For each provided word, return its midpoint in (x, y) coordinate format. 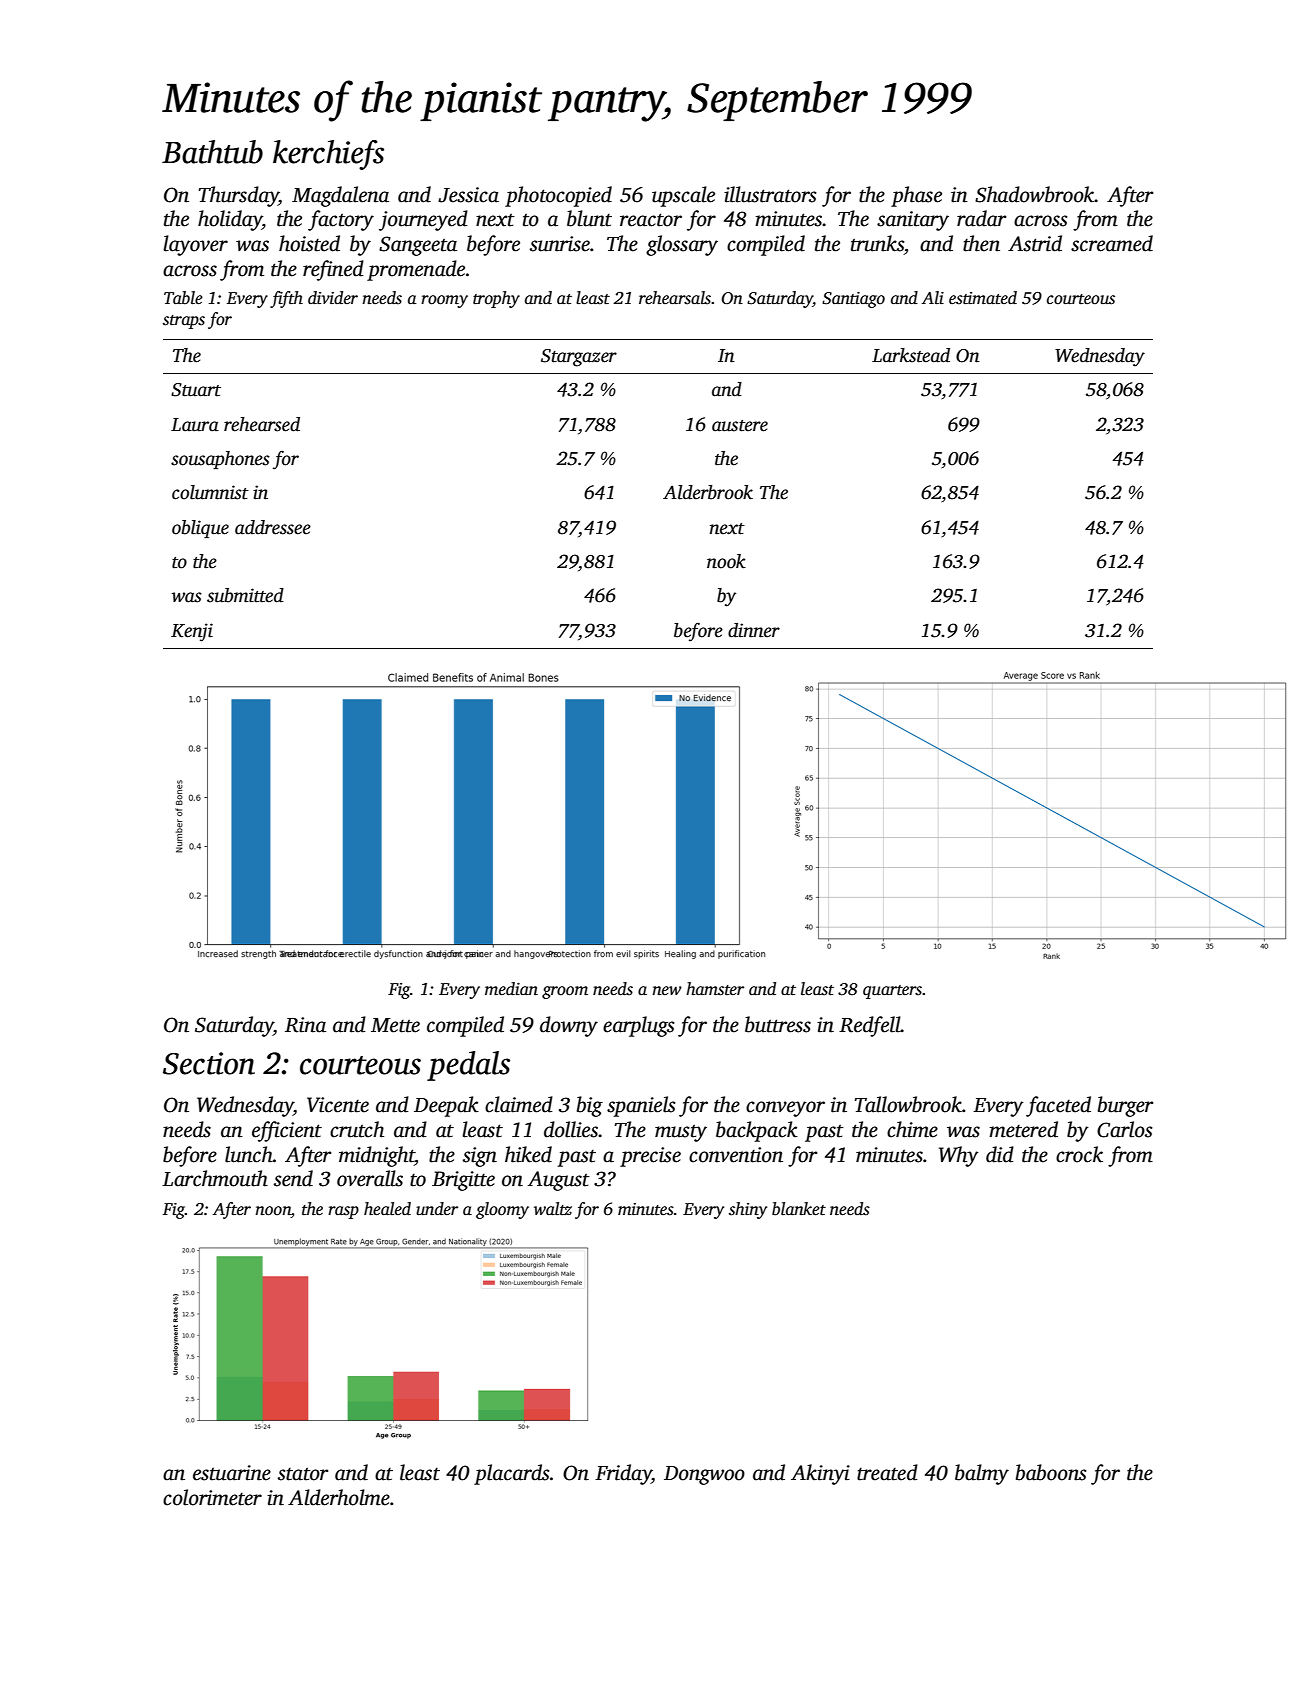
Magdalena (340, 196)
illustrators (770, 194)
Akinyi (820, 1474)
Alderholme (339, 1497)
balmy (982, 1474)
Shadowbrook (1035, 194)
